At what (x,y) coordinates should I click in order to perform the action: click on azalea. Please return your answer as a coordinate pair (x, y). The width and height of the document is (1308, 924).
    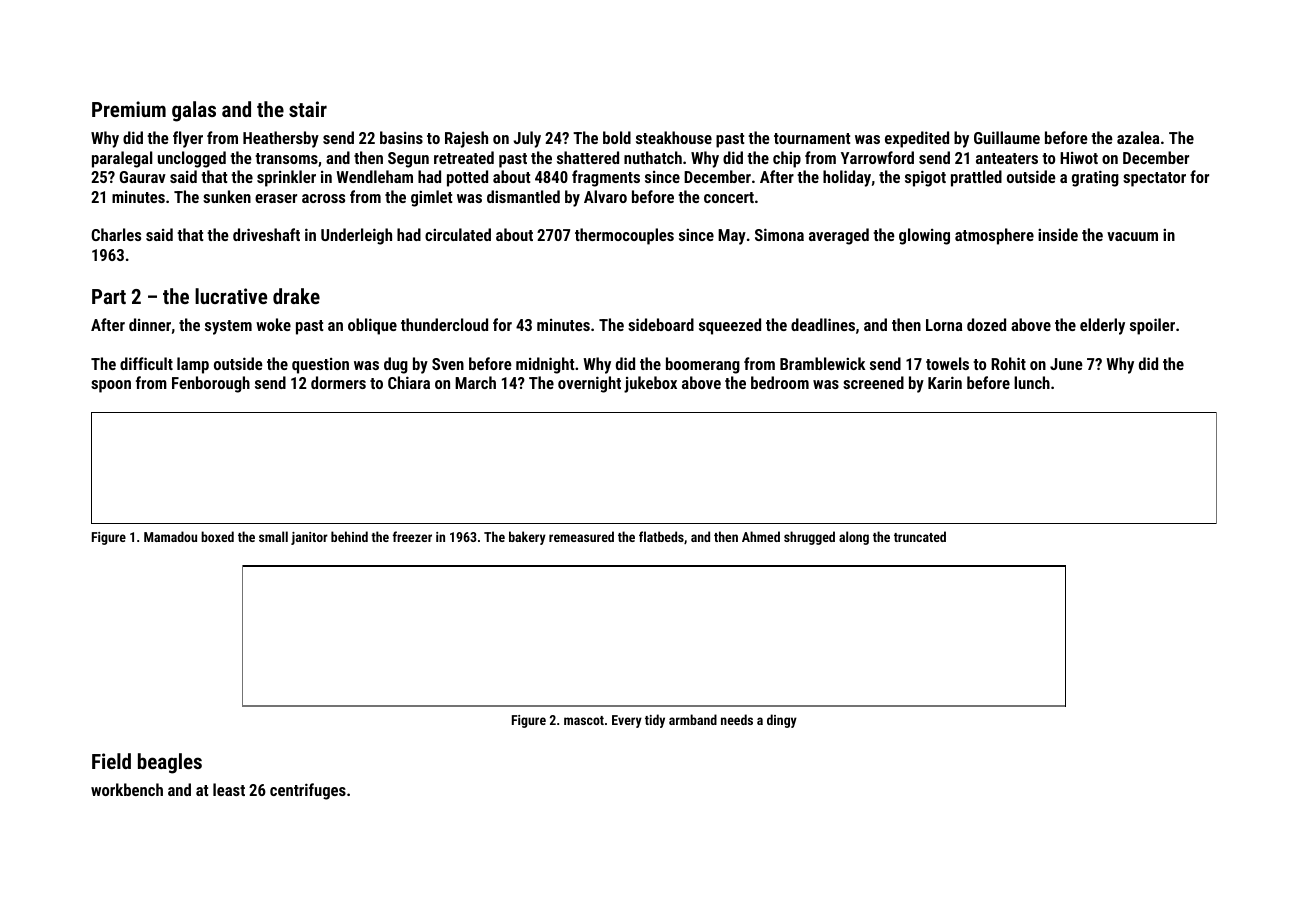
    Looking at the image, I should click on (1138, 137).
